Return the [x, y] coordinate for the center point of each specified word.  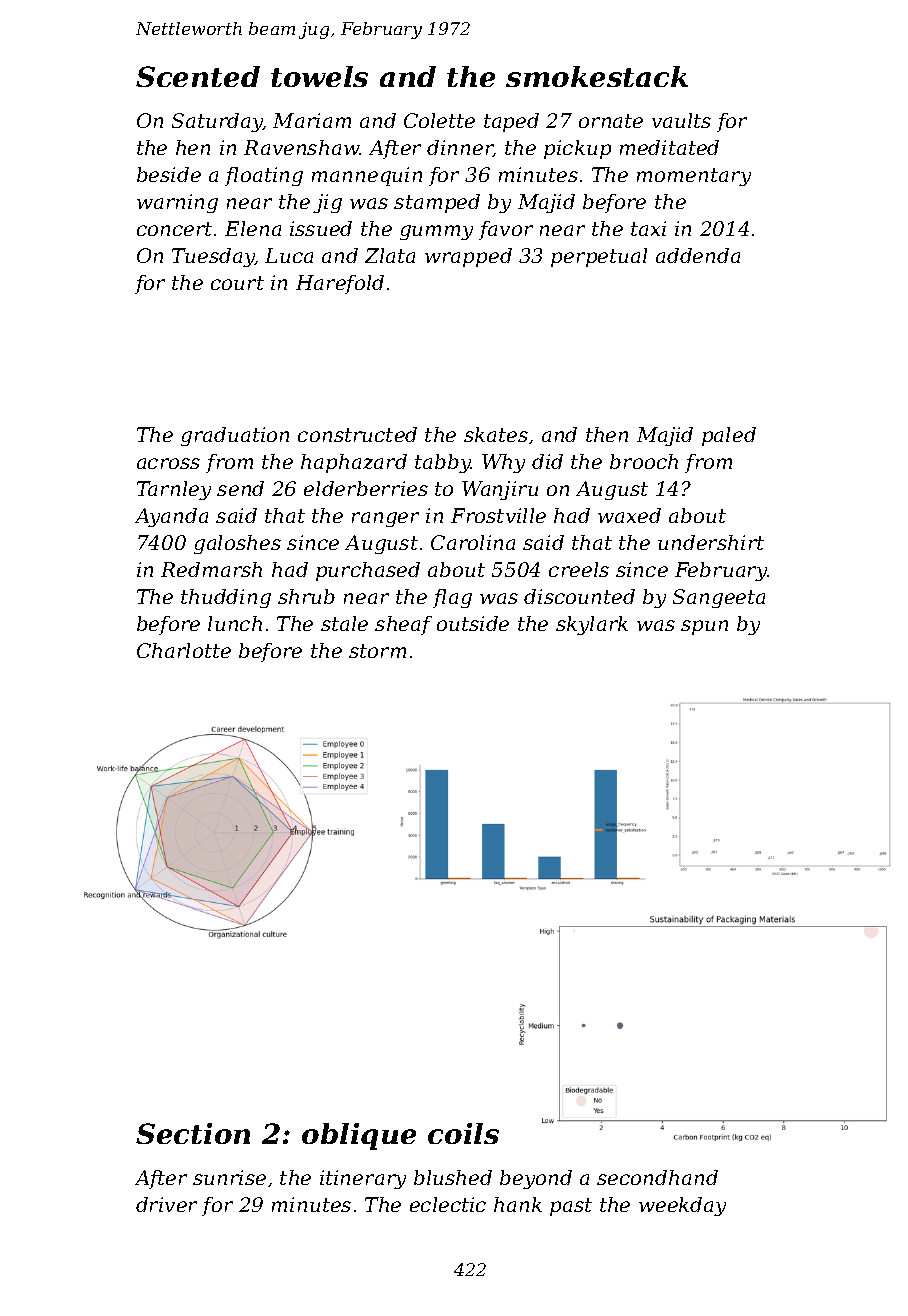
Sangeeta [719, 598]
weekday [682, 1206]
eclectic [448, 1204]
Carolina [473, 542]
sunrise [229, 1177]
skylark [592, 625]
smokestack [597, 76]
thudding [226, 598]
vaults [681, 120]
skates [496, 434]
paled [729, 436]
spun [704, 627]
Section [193, 1133]
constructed [357, 434]
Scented [198, 76]
